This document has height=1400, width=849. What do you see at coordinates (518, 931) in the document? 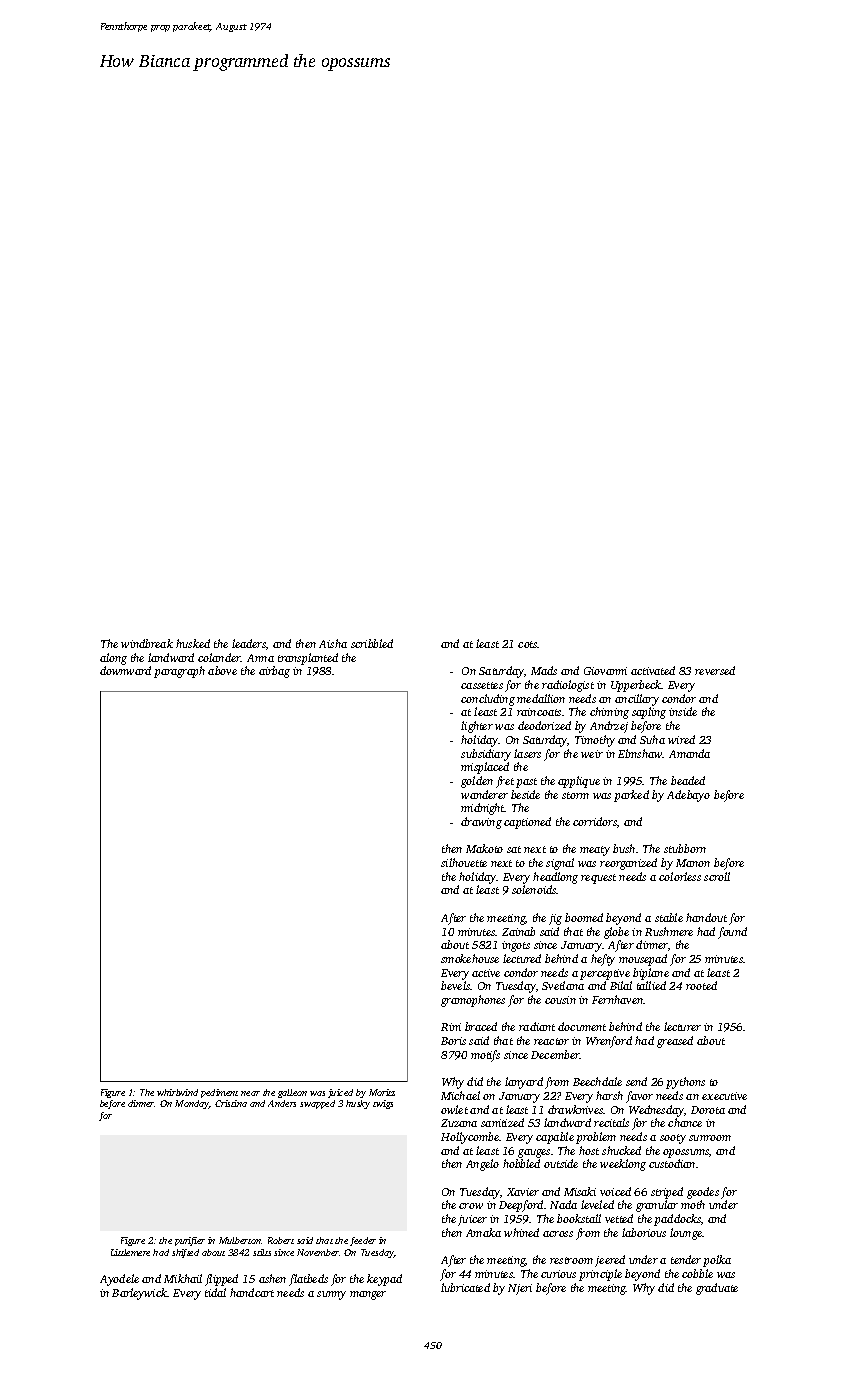
I see `Zainab` at bounding box center [518, 931].
